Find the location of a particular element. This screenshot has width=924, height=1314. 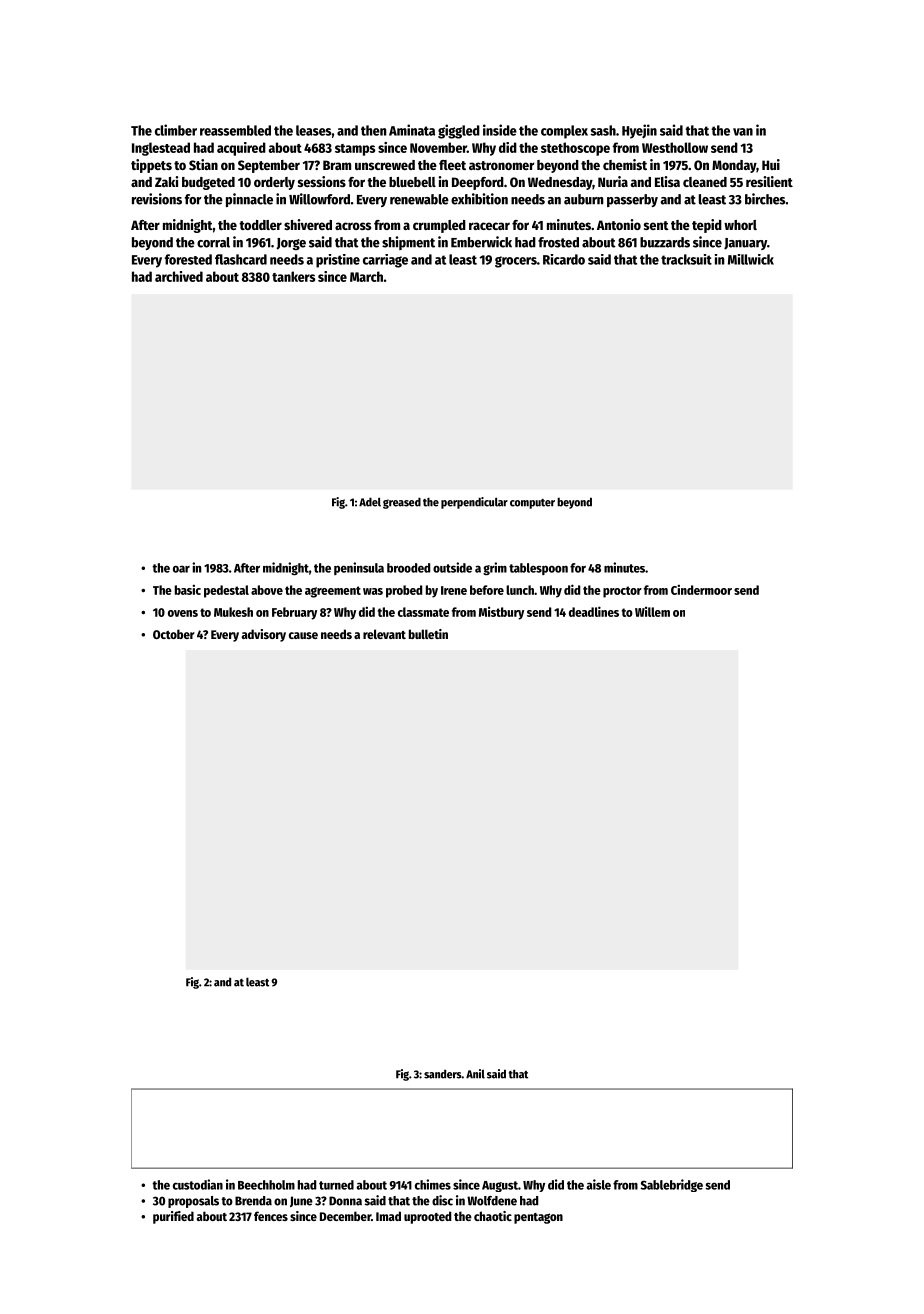

purified is located at coordinates (173, 1217).
